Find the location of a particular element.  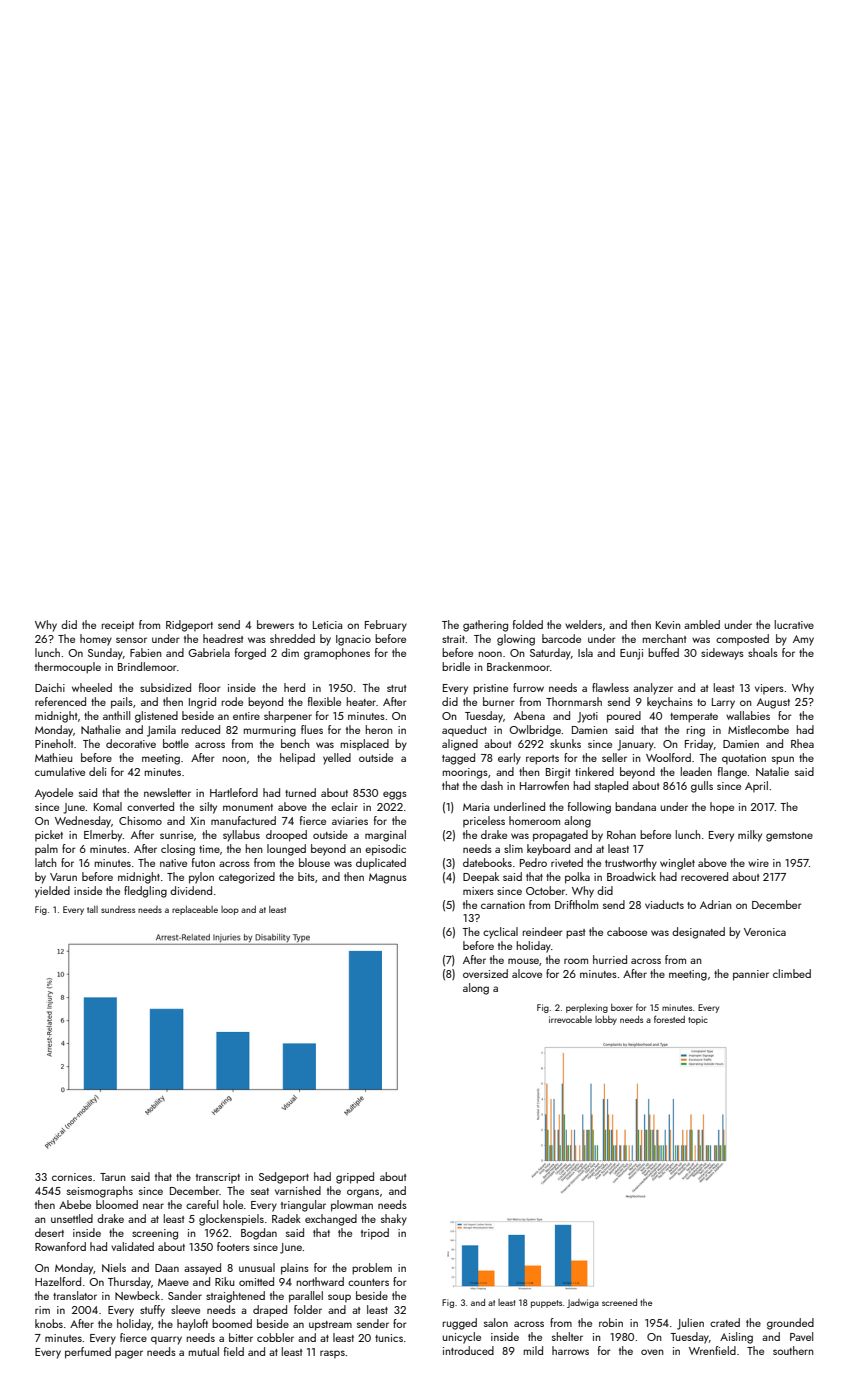

topic is located at coordinates (698, 1020).
